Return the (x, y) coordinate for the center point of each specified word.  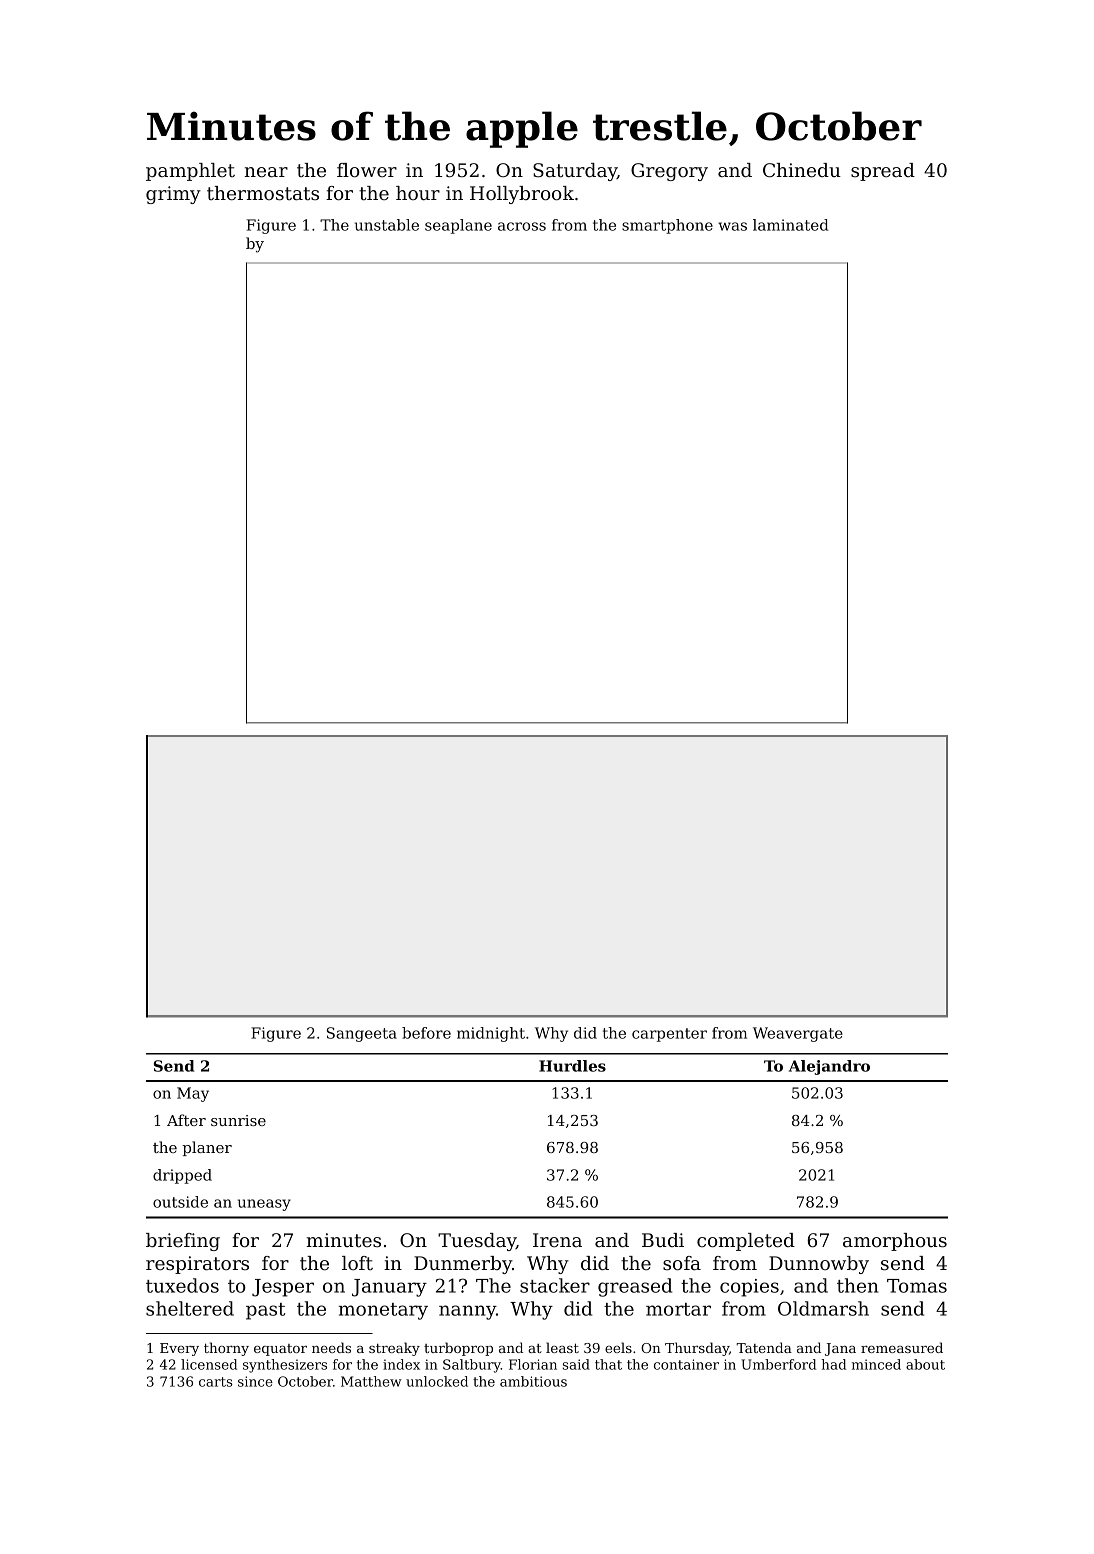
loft (357, 1263)
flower (367, 170)
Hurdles (572, 1066)
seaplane (458, 226)
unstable (387, 225)
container (686, 1364)
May (193, 1094)
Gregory (669, 172)
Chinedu (802, 170)
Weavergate (798, 1034)
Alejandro (829, 1067)
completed (746, 1242)
